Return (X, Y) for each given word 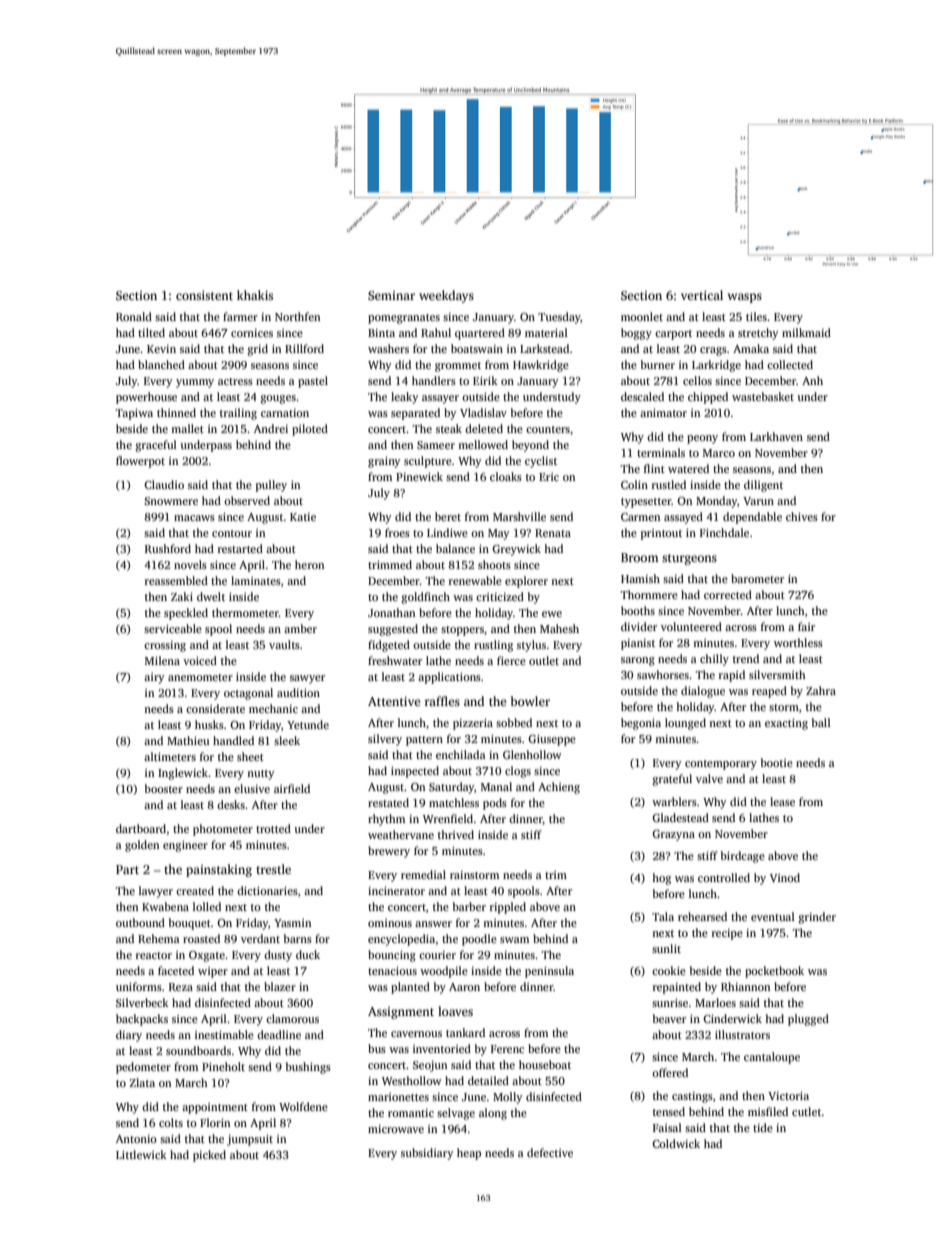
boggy (636, 334)
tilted (151, 332)
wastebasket (763, 396)
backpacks (142, 1020)
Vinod (785, 877)
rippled (508, 908)
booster (164, 788)
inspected (415, 772)
